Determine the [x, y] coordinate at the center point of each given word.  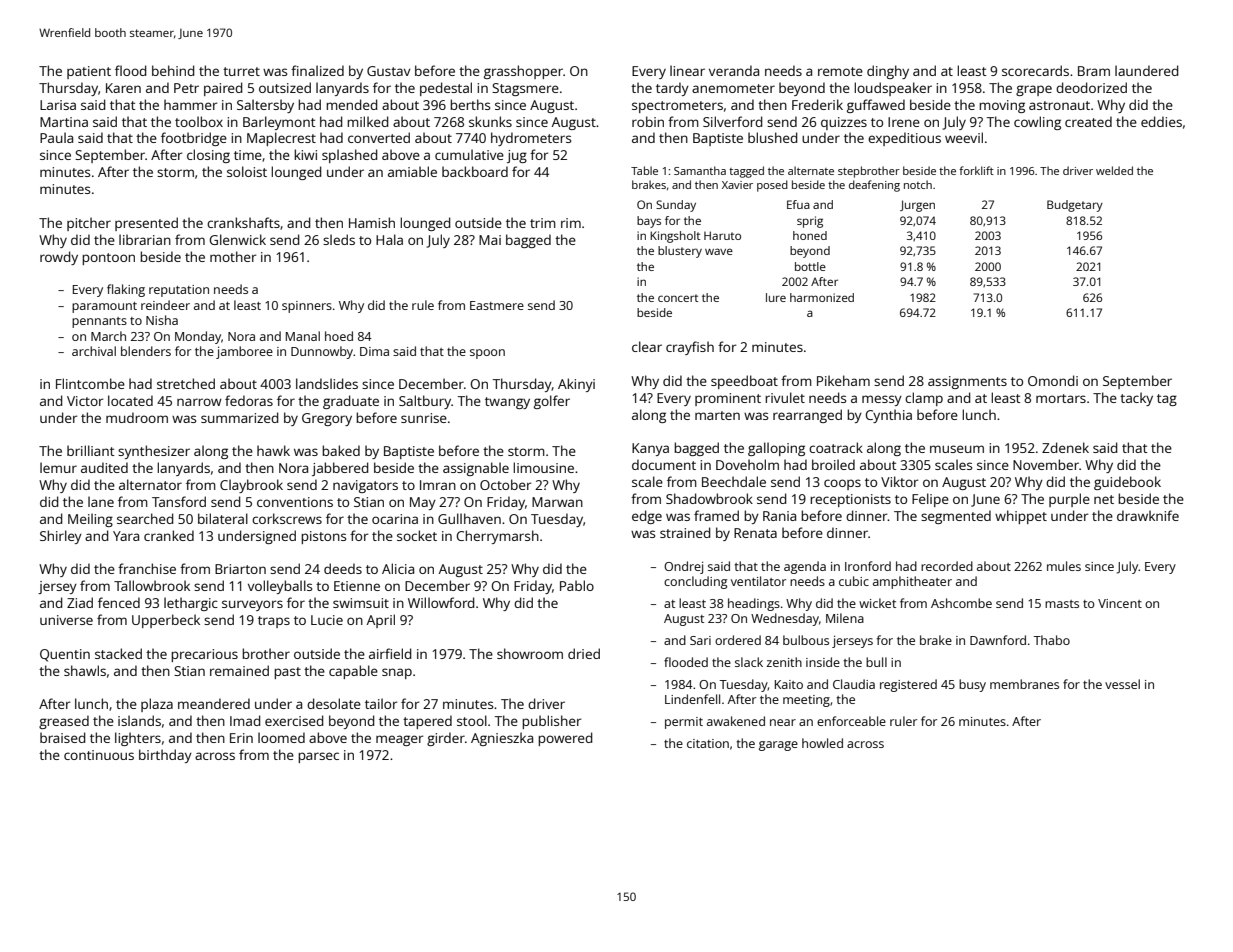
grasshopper [523, 72]
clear [647, 346]
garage [778, 746]
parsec [318, 757]
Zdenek [1065, 447]
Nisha [162, 320]
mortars [1061, 398]
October [505, 484]
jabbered [340, 469]
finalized [317, 70]
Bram [1094, 71]
